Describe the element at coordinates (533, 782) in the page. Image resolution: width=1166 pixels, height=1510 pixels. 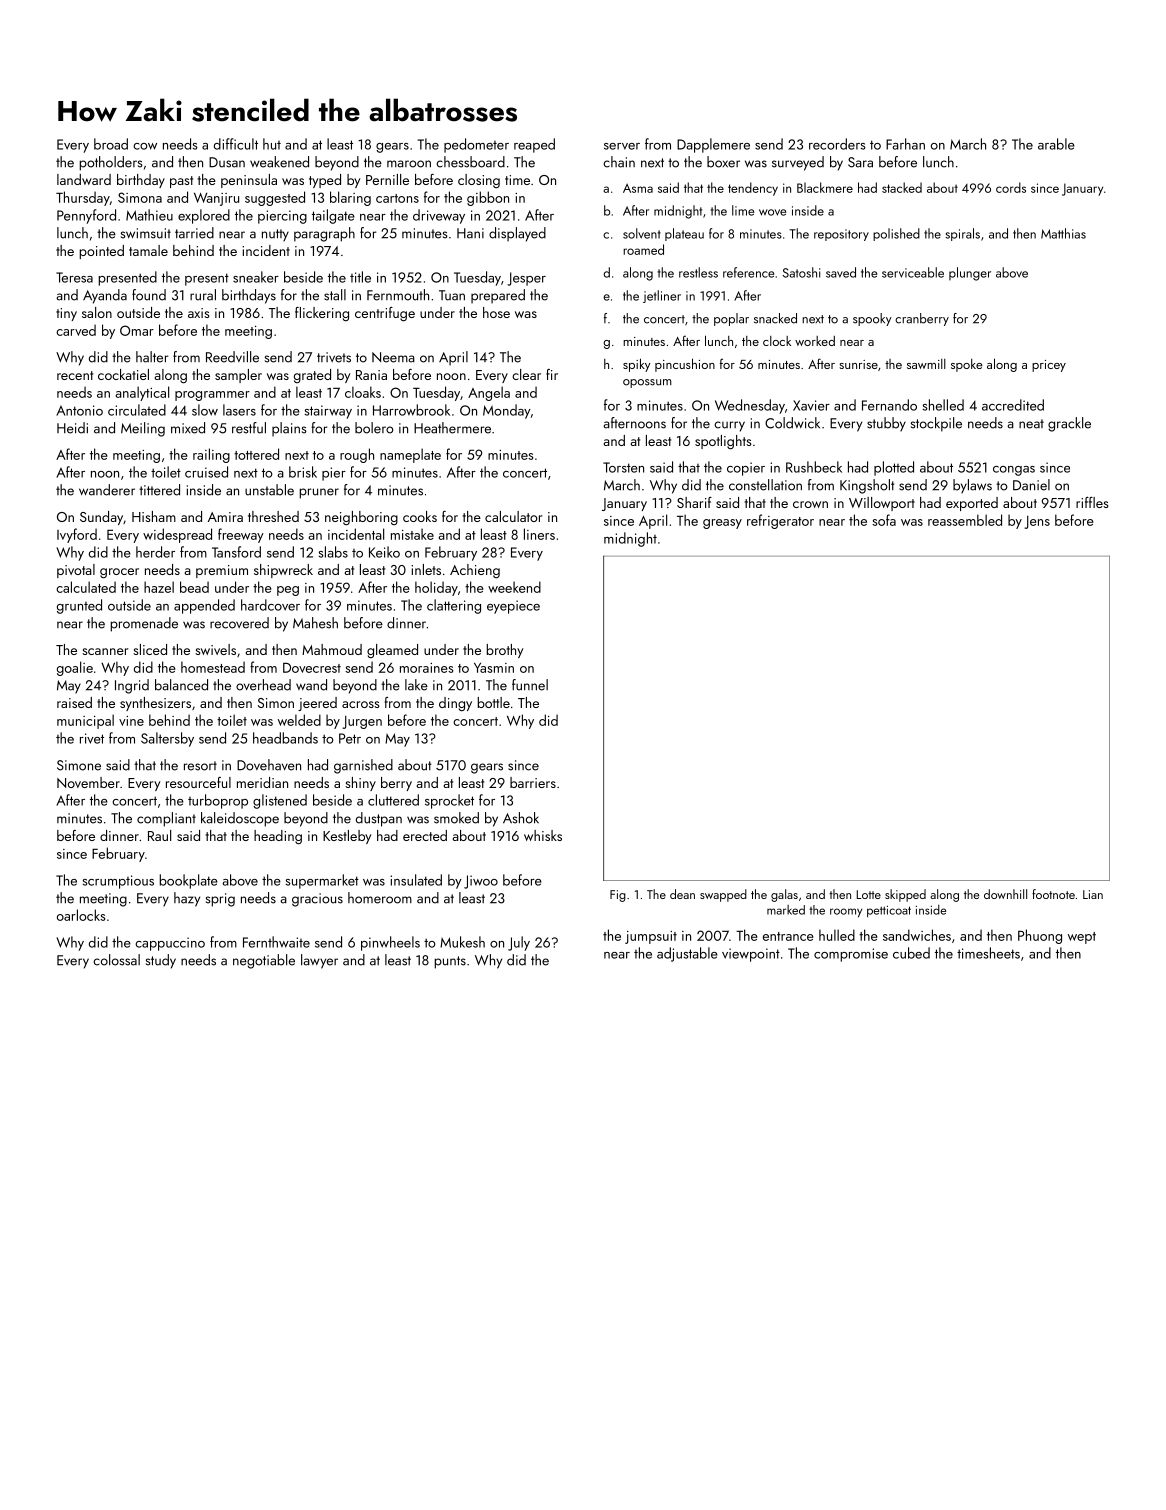
I see `barriers` at that location.
